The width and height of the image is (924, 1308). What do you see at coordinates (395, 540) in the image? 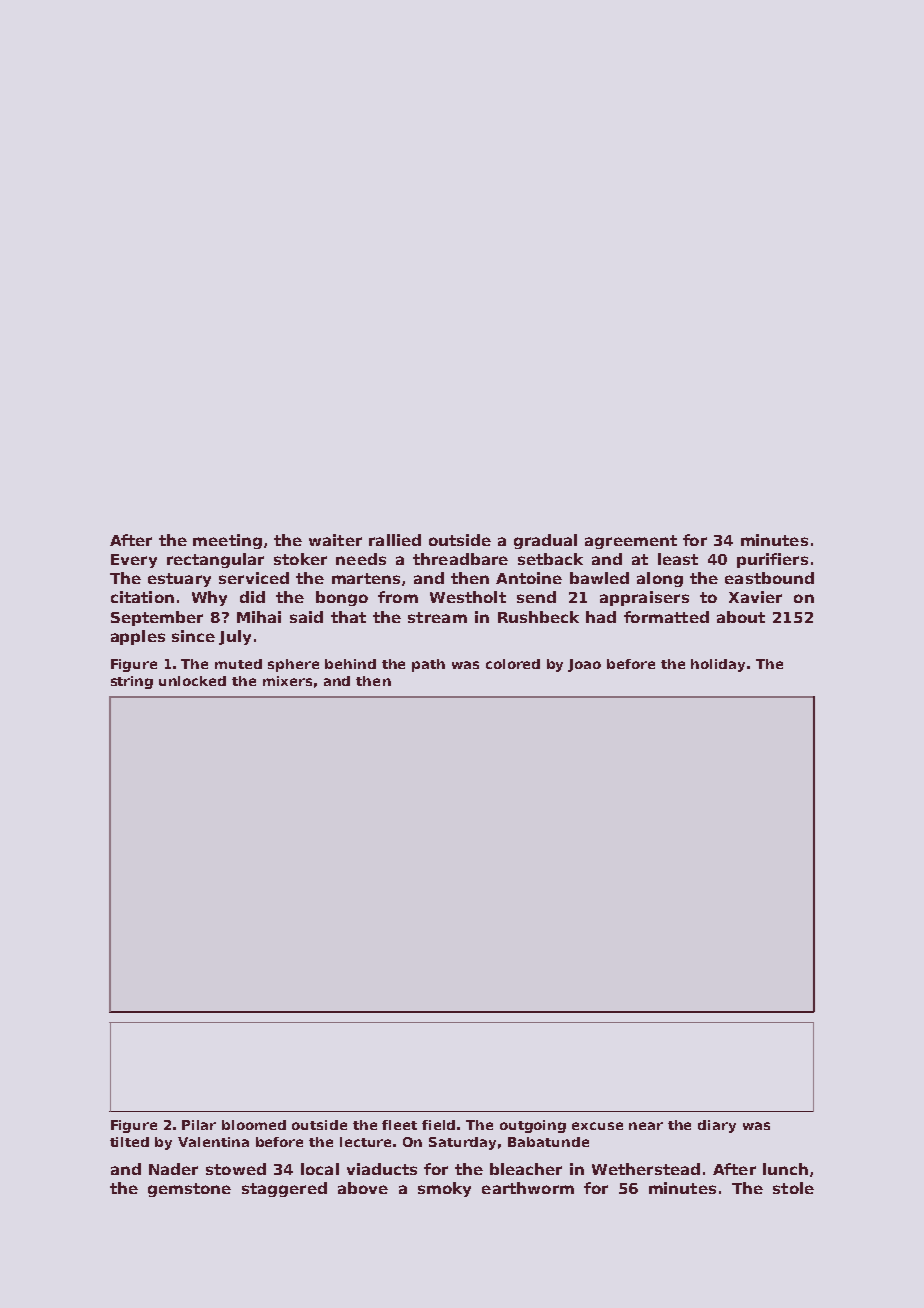
I see `rallied` at bounding box center [395, 540].
